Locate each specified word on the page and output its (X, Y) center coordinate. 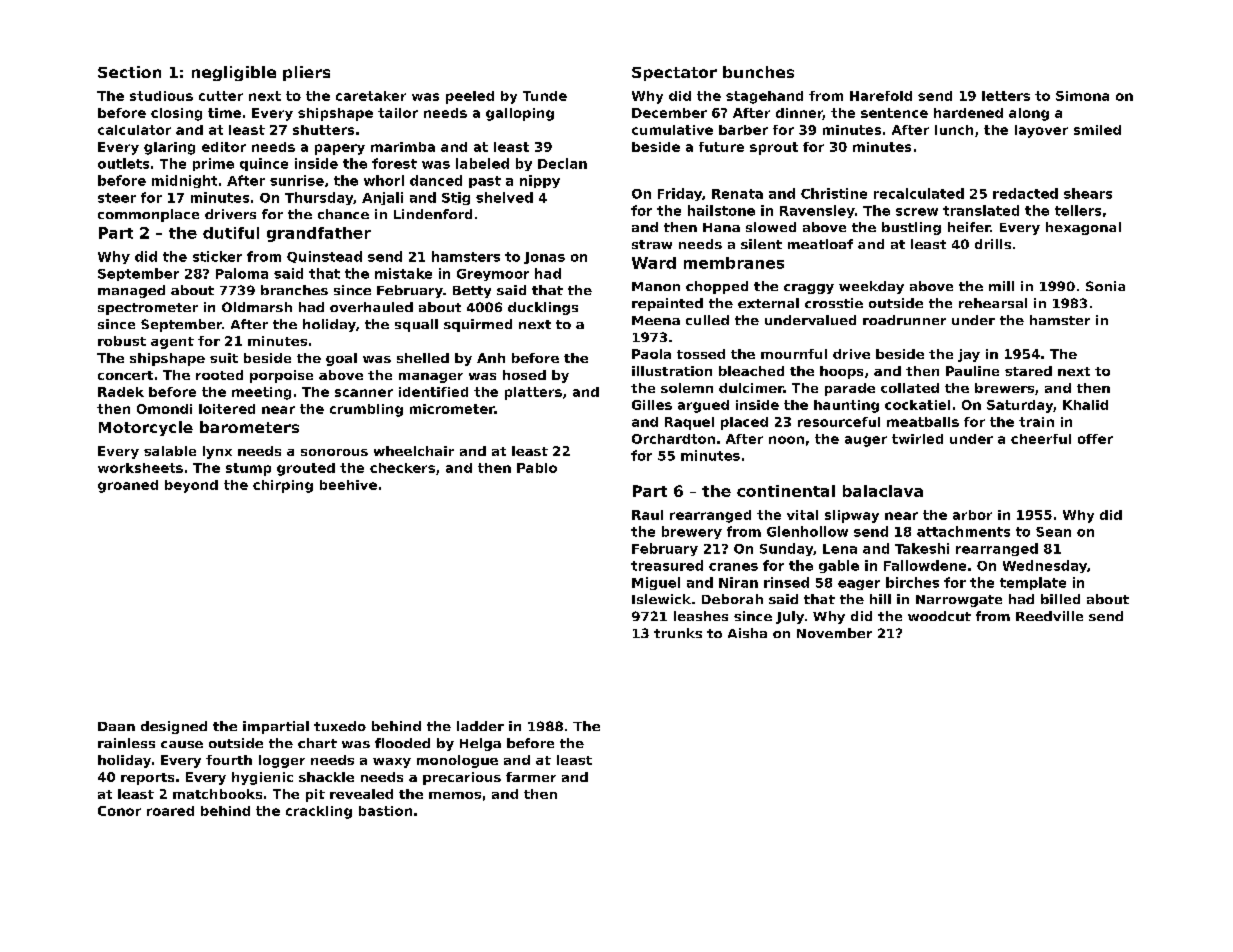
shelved (504, 197)
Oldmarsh (257, 307)
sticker (217, 256)
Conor (119, 811)
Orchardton (673, 439)
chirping (283, 486)
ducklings (543, 308)
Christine (834, 193)
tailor (398, 113)
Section (129, 72)
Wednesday (1045, 566)
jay (969, 355)
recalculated (919, 193)
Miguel (656, 583)
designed (174, 727)
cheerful (1041, 439)
